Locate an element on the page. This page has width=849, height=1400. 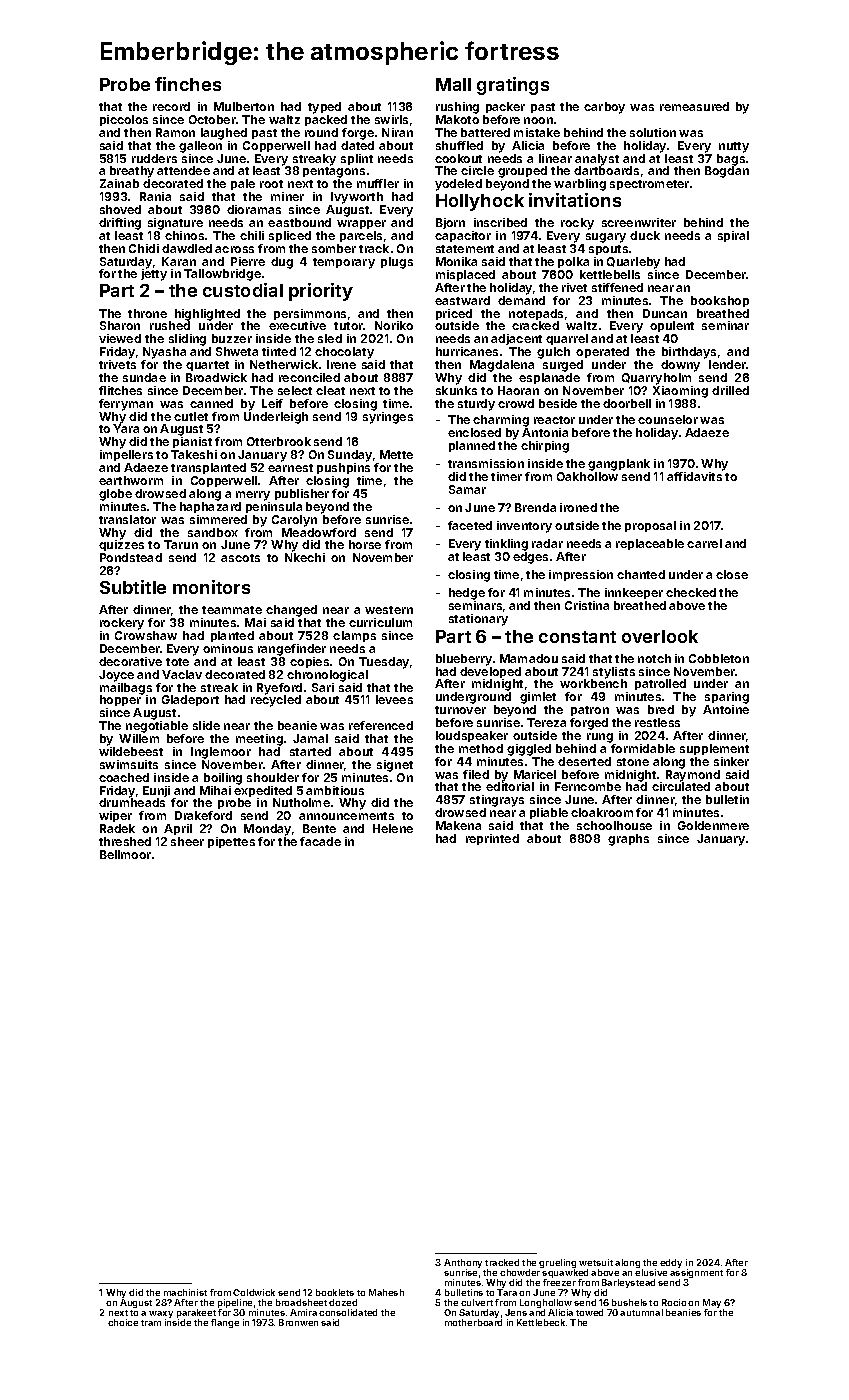
slide is located at coordinates (206, 725).
